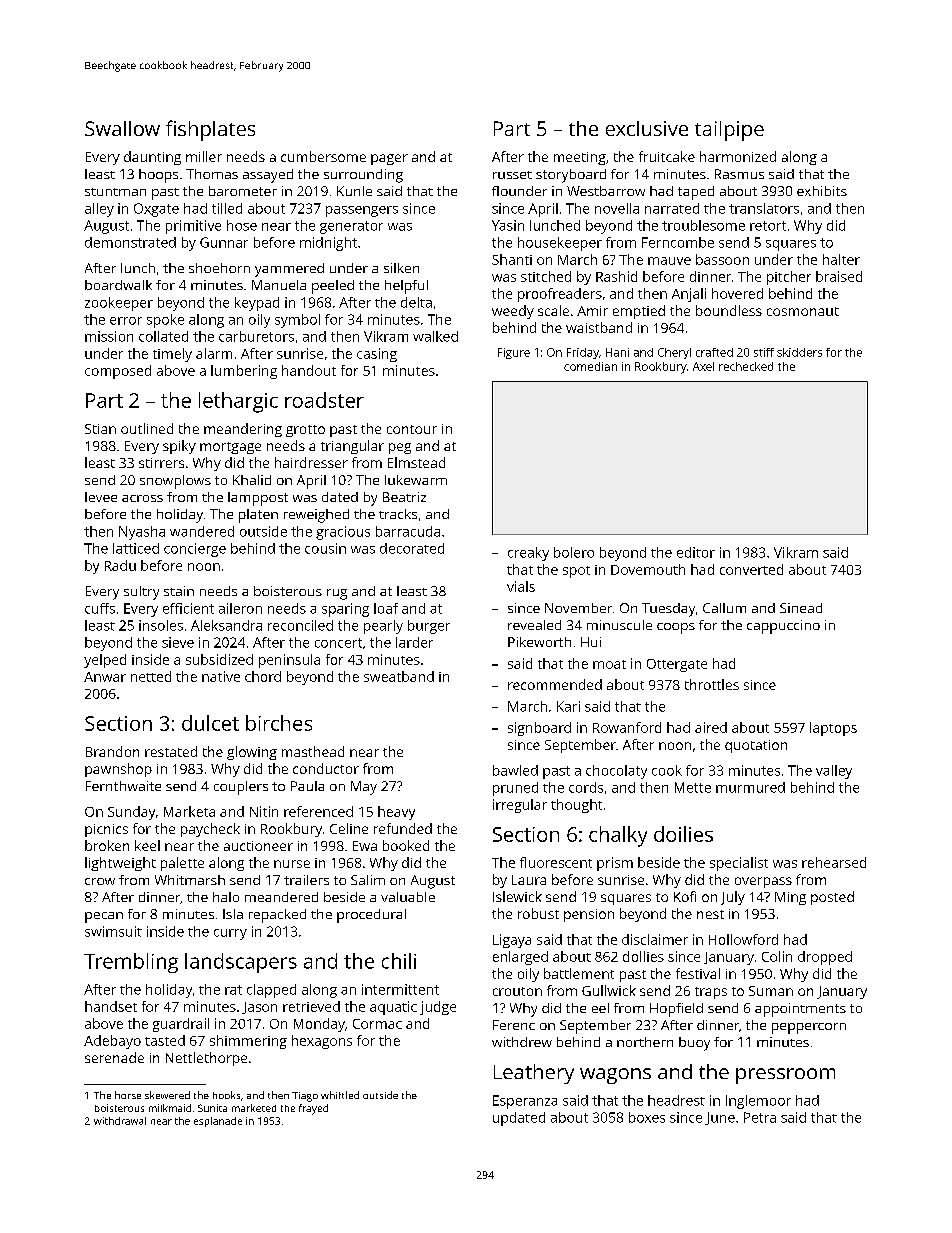 This document has height=1233, width=952. What do you see at coordinates (438, 1008) in the document?
I see `judge` at bounding box center [438, 1008].
